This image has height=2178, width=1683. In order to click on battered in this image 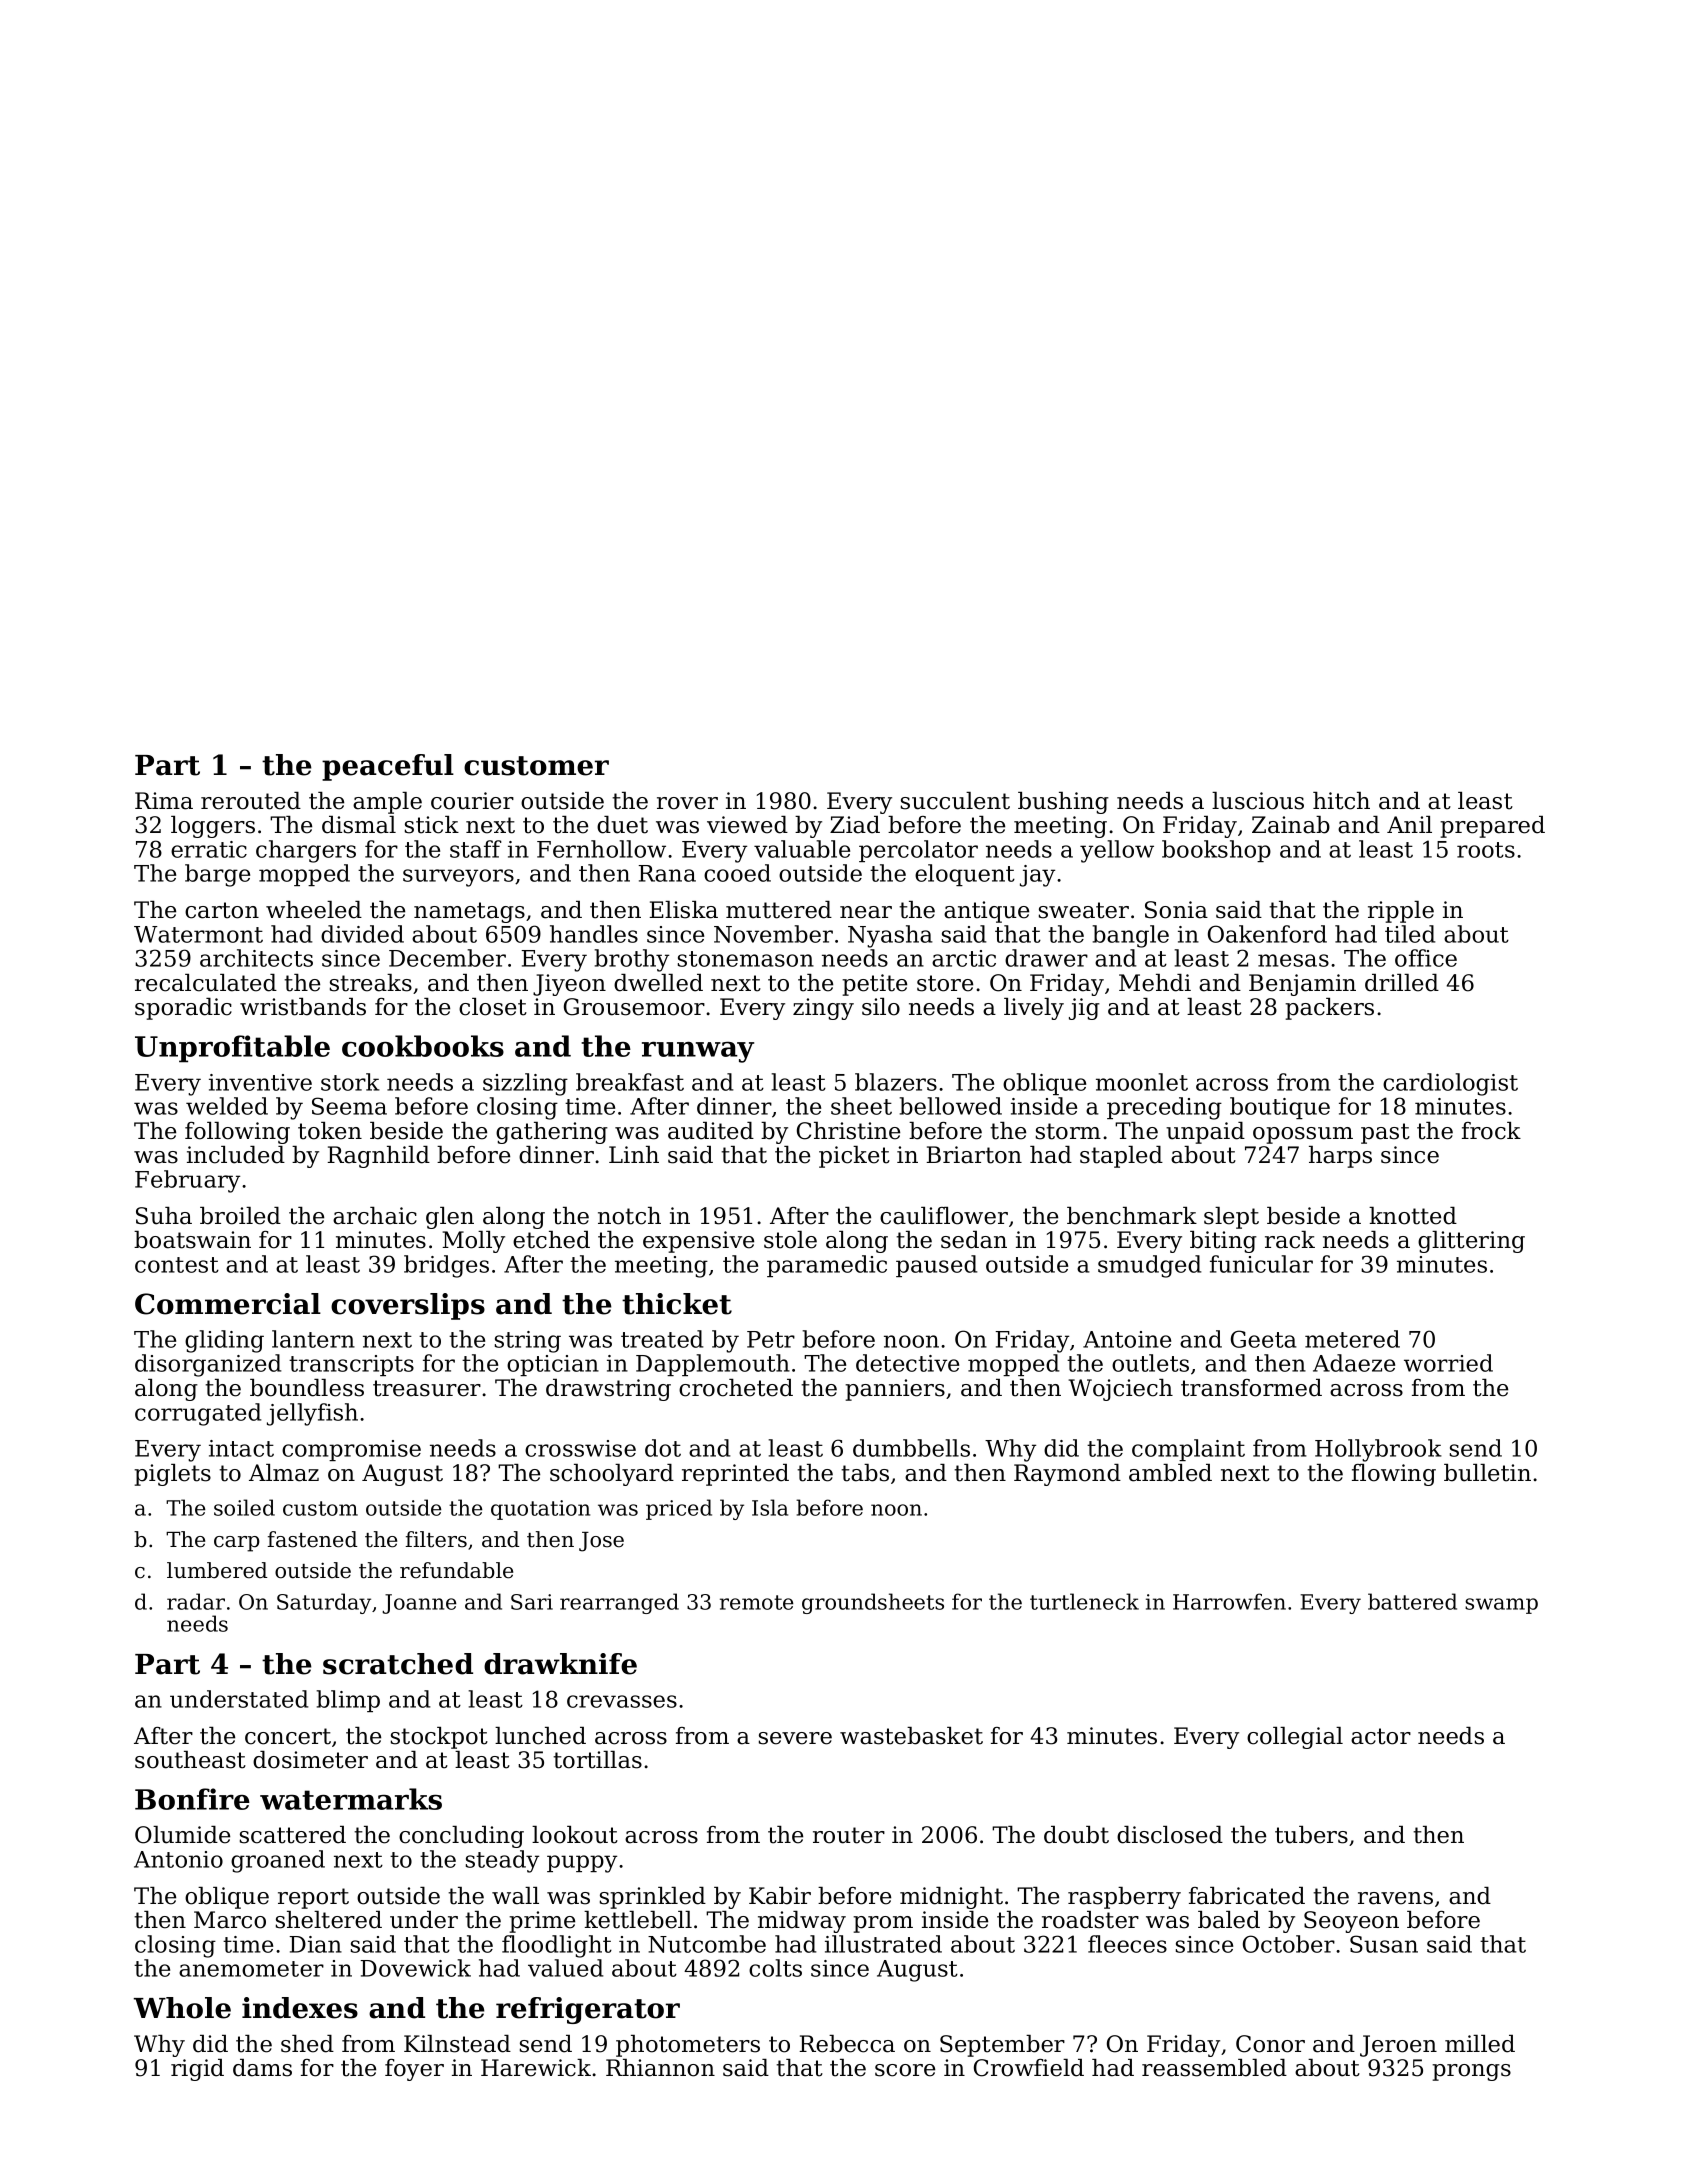, I will do `click(1412, 1601)`.
